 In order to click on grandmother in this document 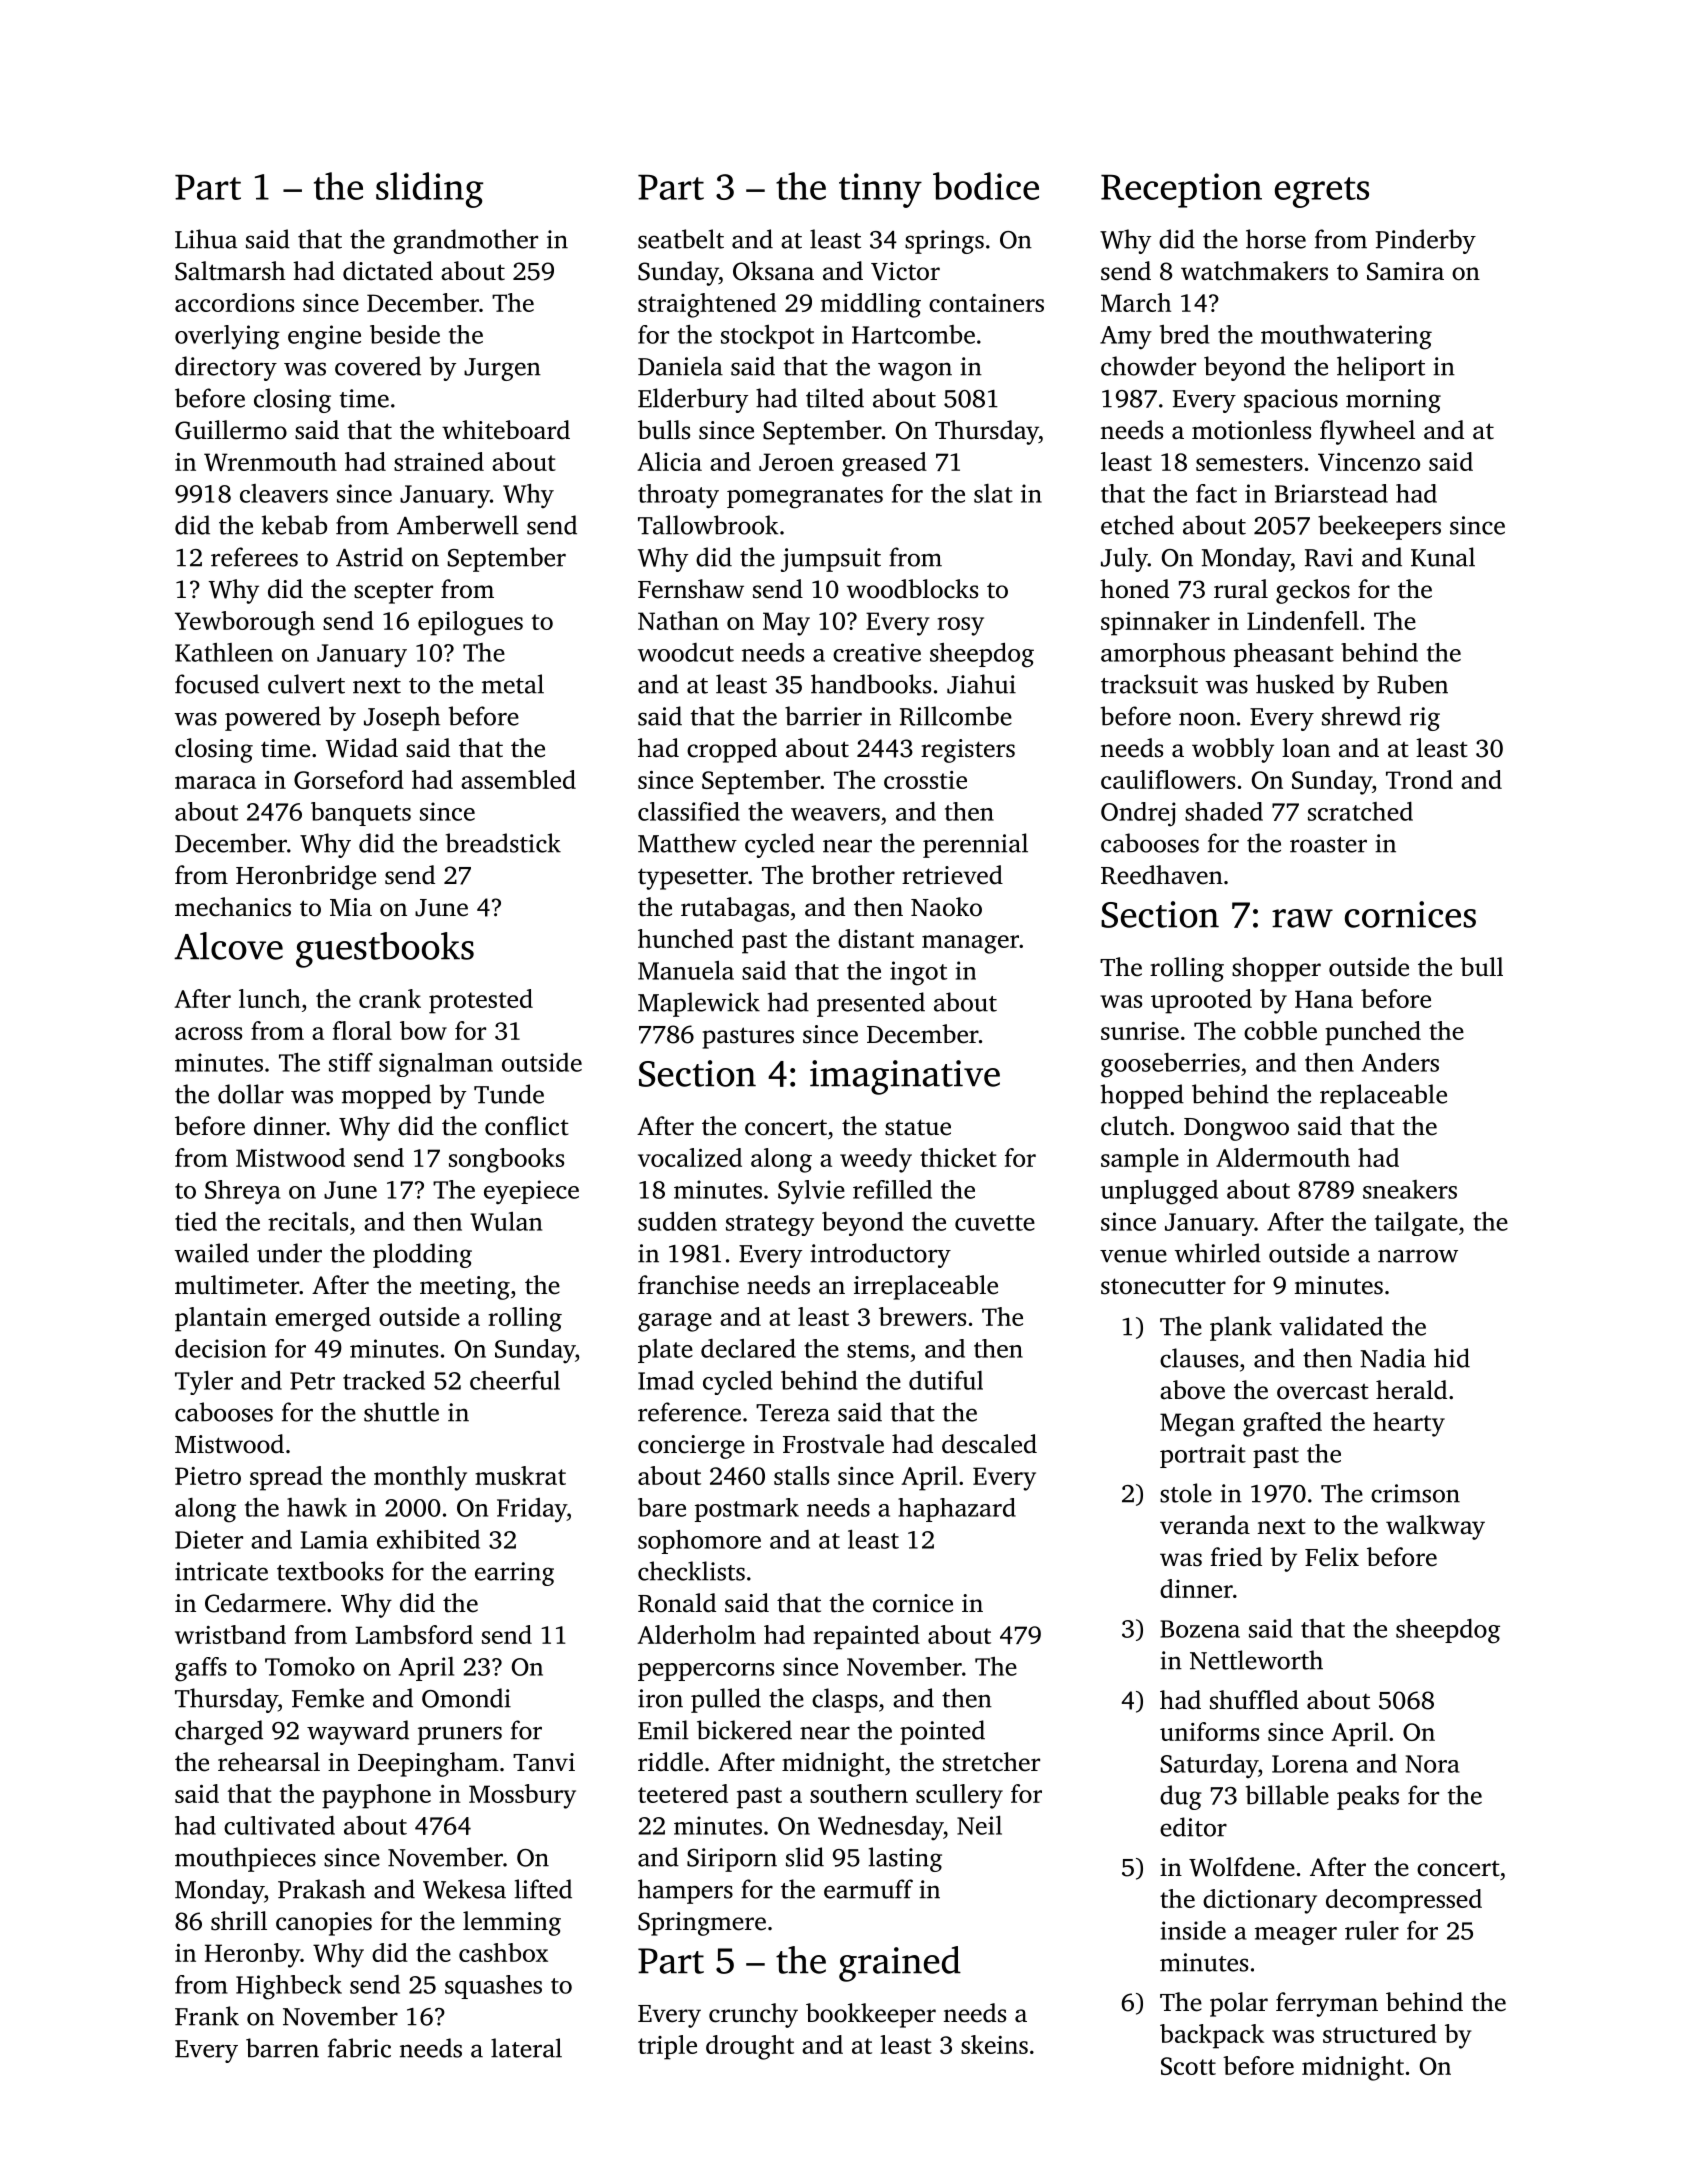, I will do `click(465, 241)`.
